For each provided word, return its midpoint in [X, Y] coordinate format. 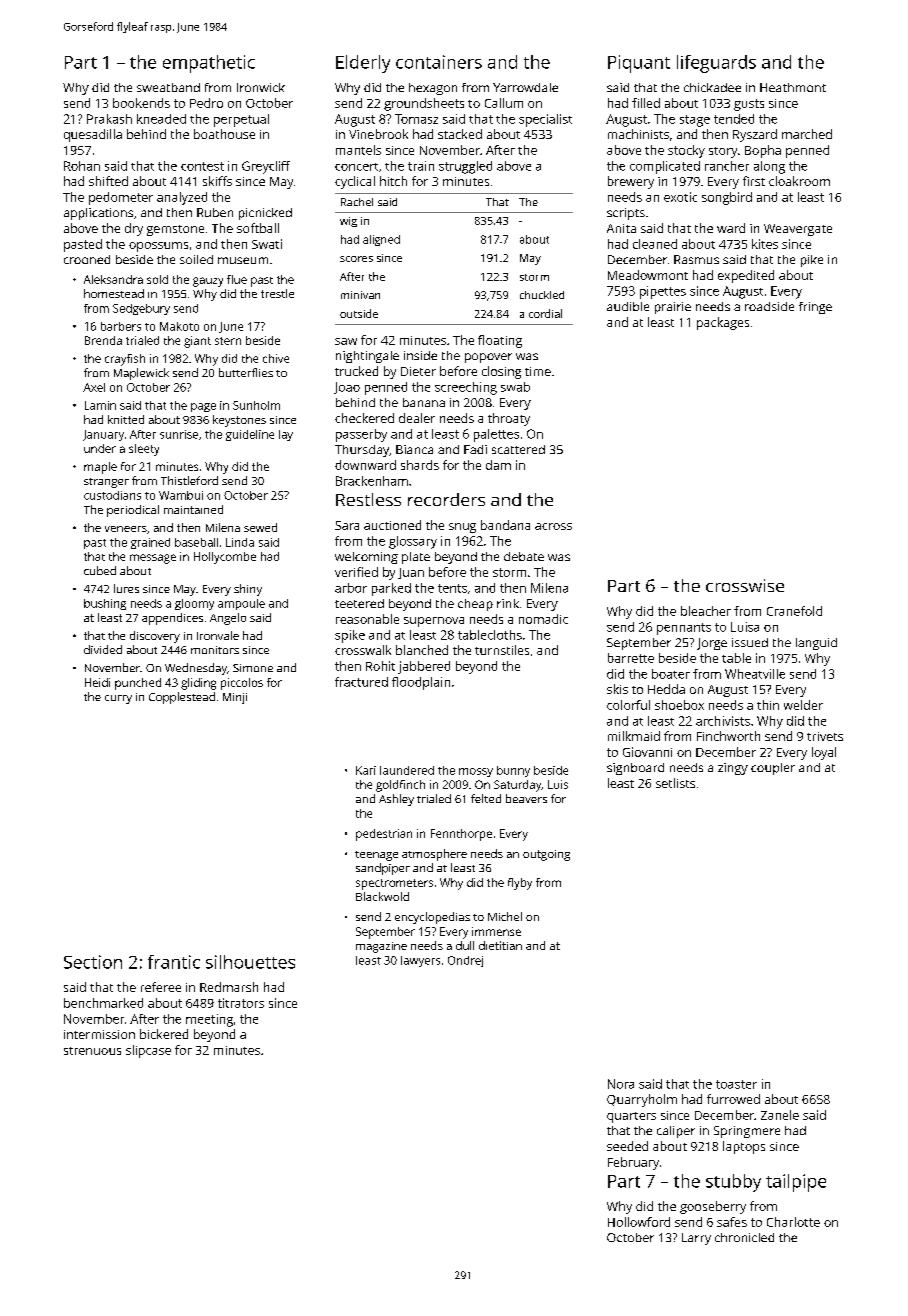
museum [243, 260]
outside [359, 313]
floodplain [421, 683]
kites [765, 244]
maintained [193, 509]
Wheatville [755, 674]
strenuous [92, 1051]
